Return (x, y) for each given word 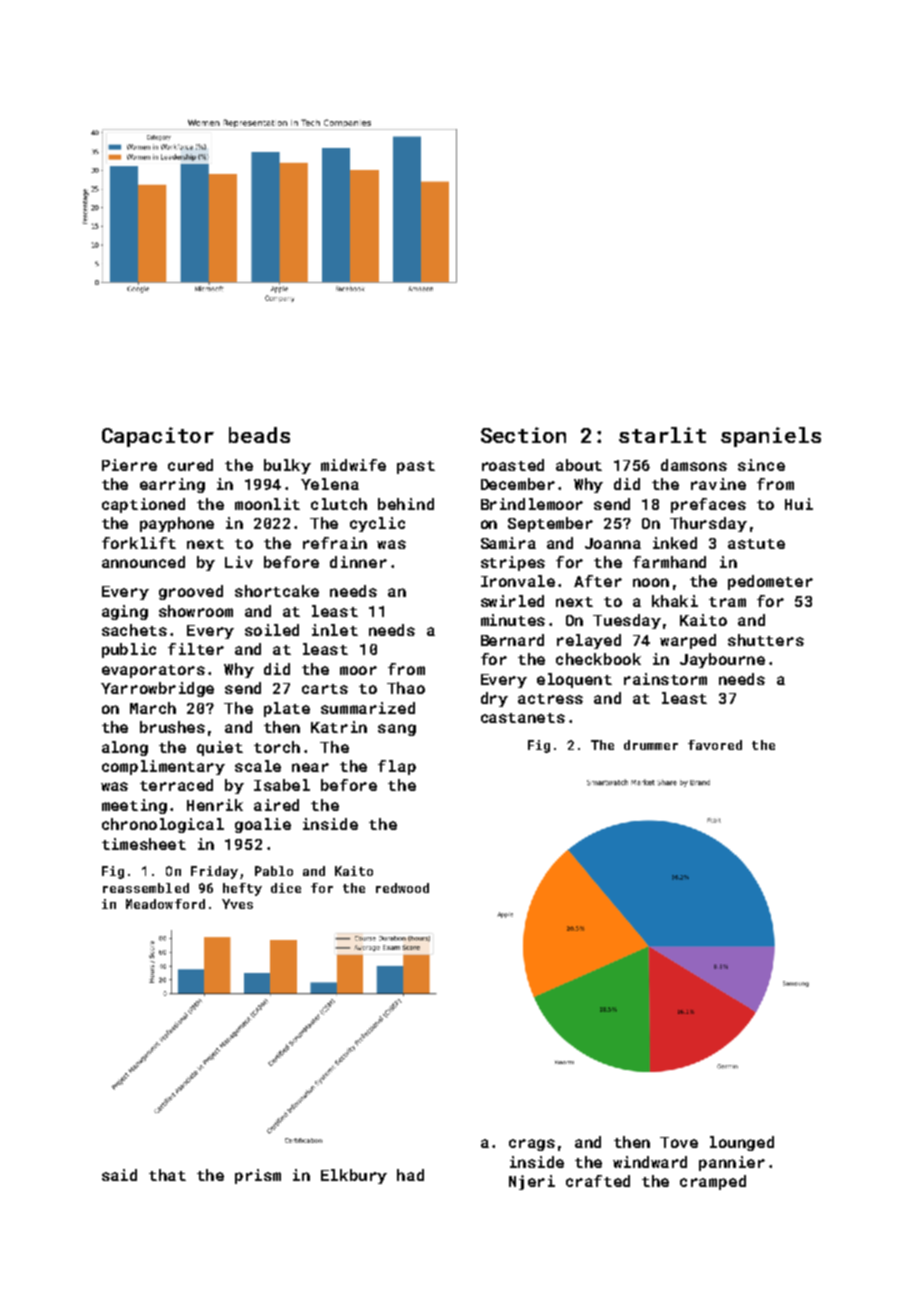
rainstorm (665, 679)
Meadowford (165, 904)
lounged (742, 1143)
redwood (402, 888)
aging (125, 612)
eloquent (574, 680)
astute (756, 544)
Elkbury (354, 1176)
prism (258, 1176)
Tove (679, 1142)
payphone (177, 524)
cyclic (377, 524)
